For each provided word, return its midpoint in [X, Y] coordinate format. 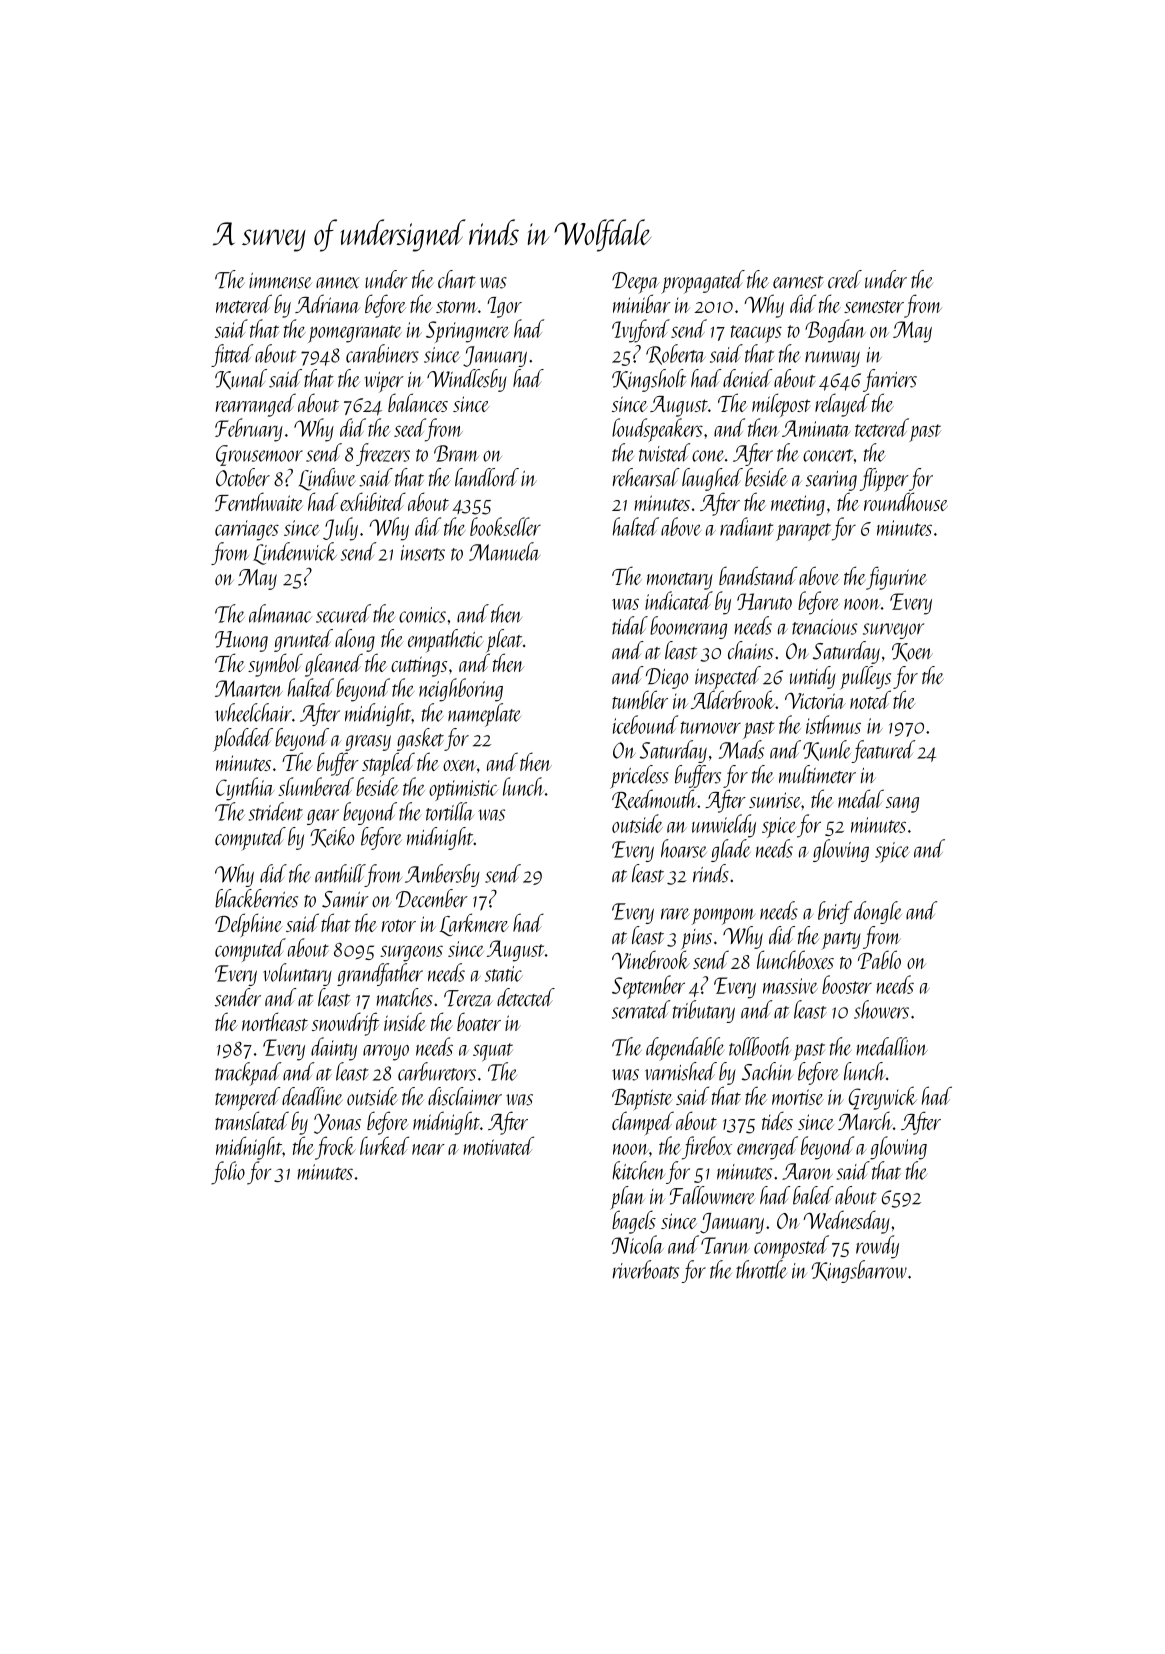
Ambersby [442, 875]
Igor [504, 307]
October [243, 477]
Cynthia [245, 789]
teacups [756, 334]
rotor [399, 925]
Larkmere [474, 924]
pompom [723, 916]
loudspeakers [657, 430]
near [428, 1149]
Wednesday [846, 1222]
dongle [878, 912]
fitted [232, 355]
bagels [634, 1222]
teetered [882, 427]
